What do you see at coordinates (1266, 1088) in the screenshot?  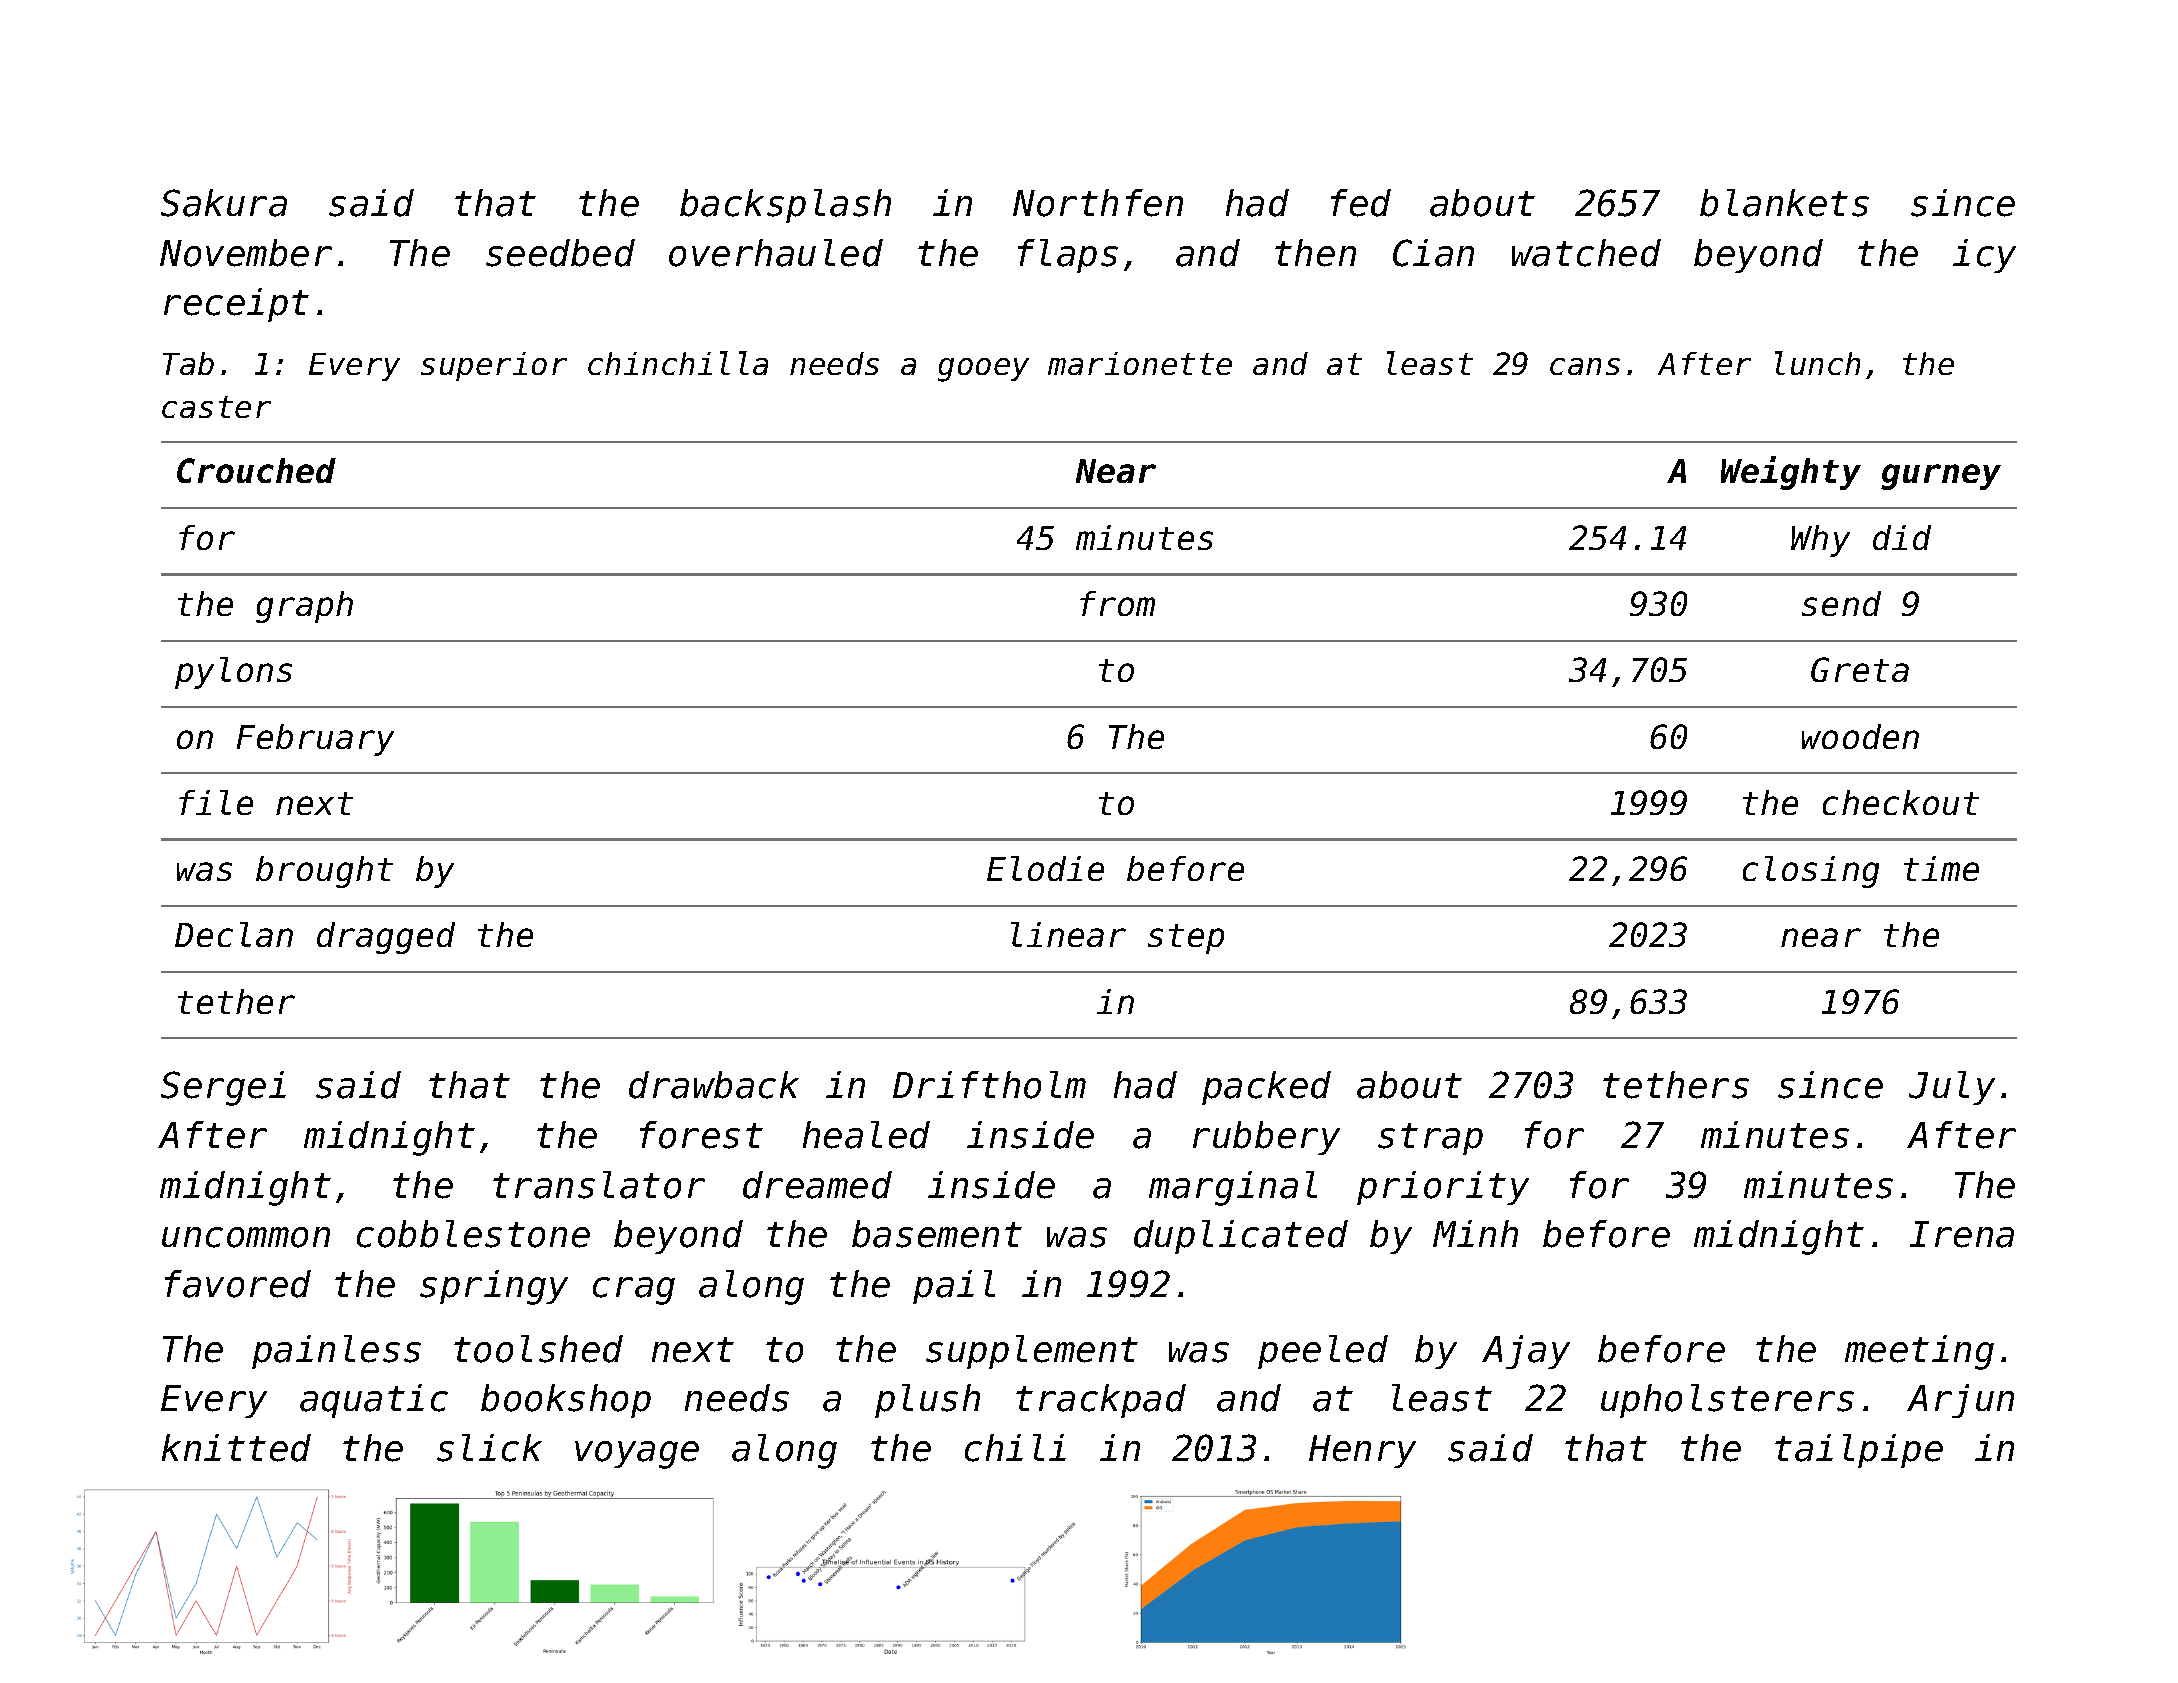 I see `packed` at bounding box center [1266, 1088].
